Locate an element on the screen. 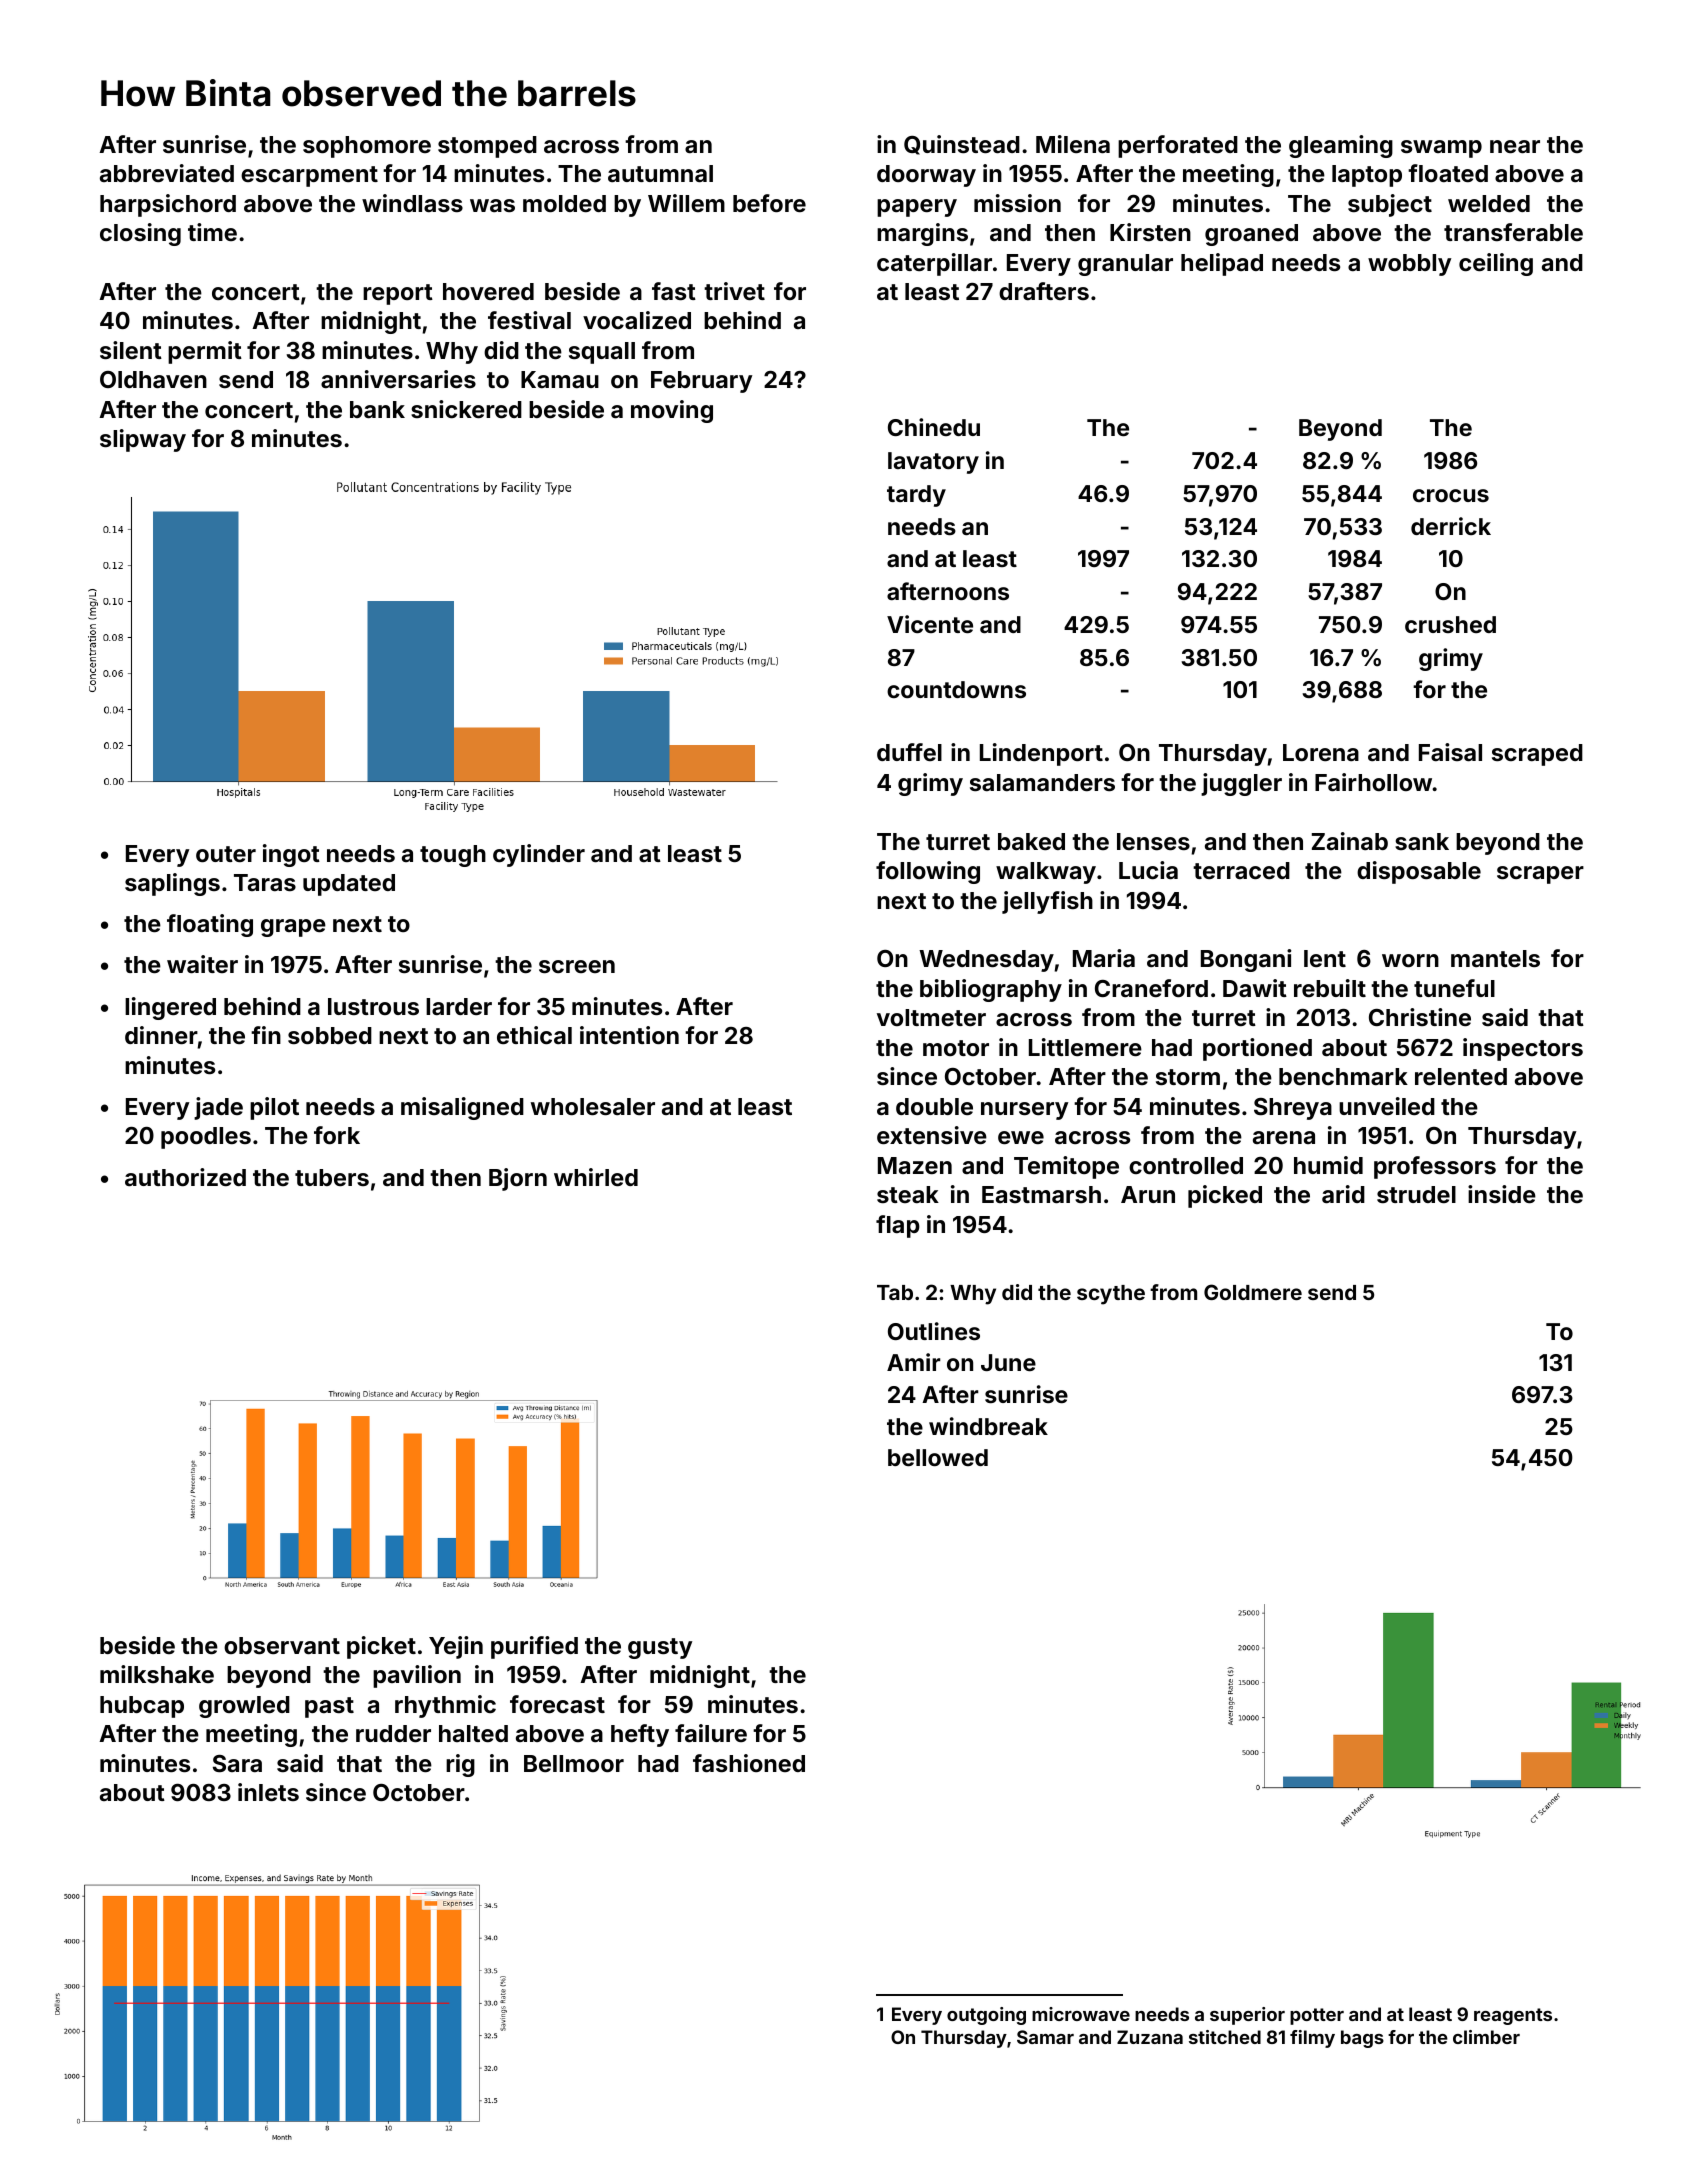 The height and width of the screenshot is (2178, 1683). saplings is located at coordinates (172, 884).
